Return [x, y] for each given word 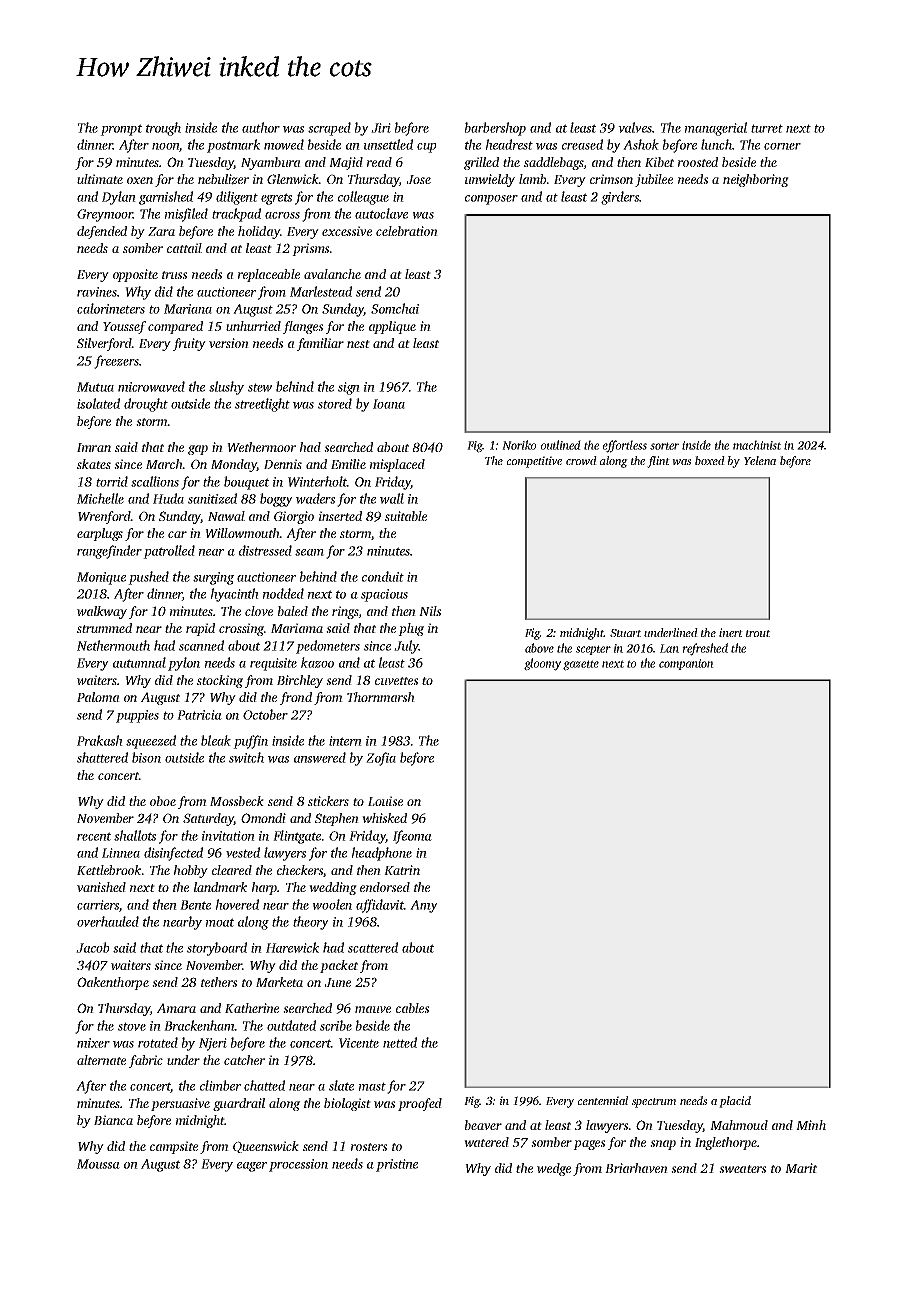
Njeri [213, 1044]
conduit [383, 576]
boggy [276, 500]
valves [635, 127]
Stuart [625, 633]
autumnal [139, 662]
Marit [801, 1168]
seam [309, 552]
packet [339, 966]
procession [298, 1165]
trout [758, 633]
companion [686, 664]
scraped [329, 129]
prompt [121, 130]
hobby [191, 871]
